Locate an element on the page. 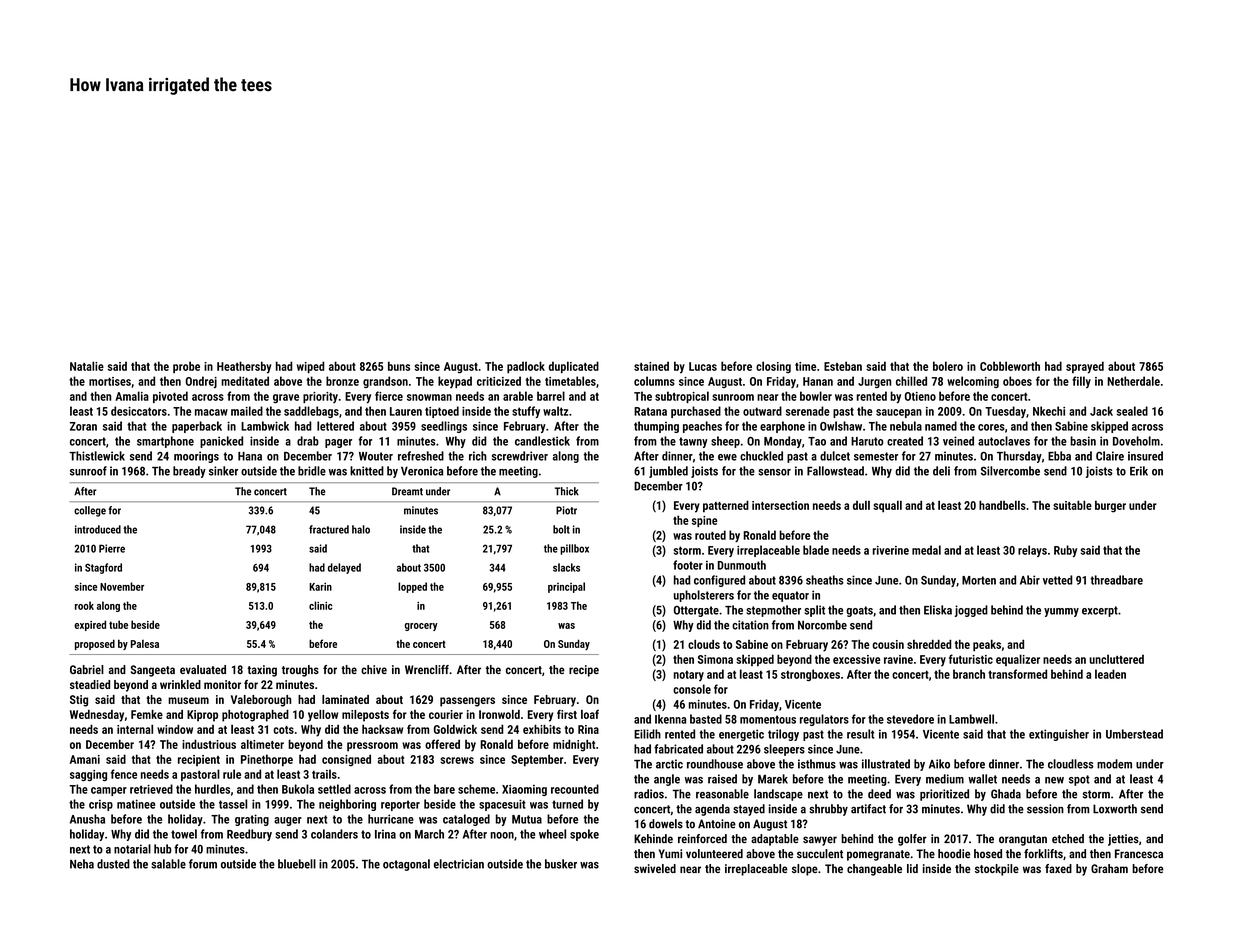  introduced is located at coordinates (98, 529).
